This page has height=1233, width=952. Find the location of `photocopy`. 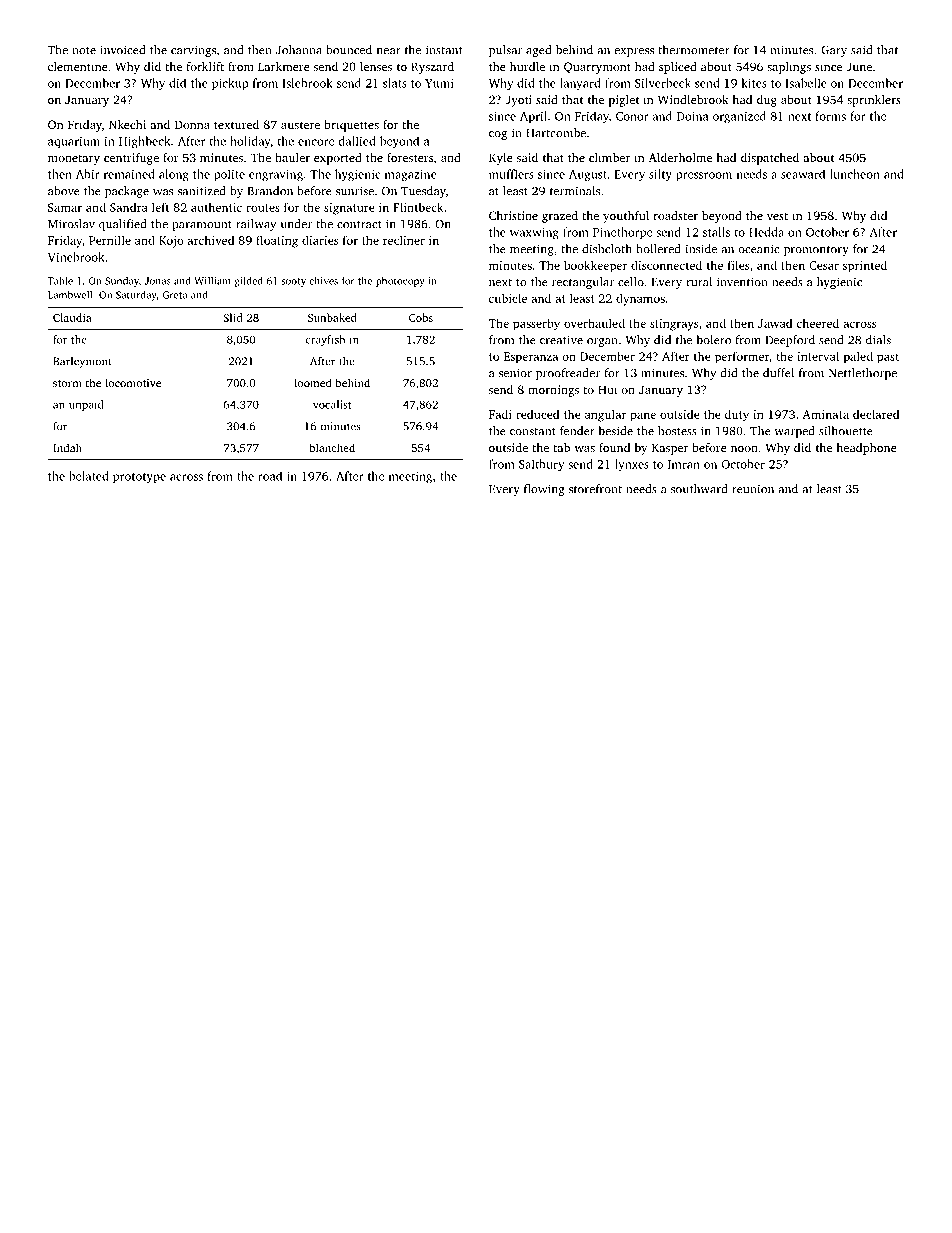

photocopy is located at coordinates (400, 282).
